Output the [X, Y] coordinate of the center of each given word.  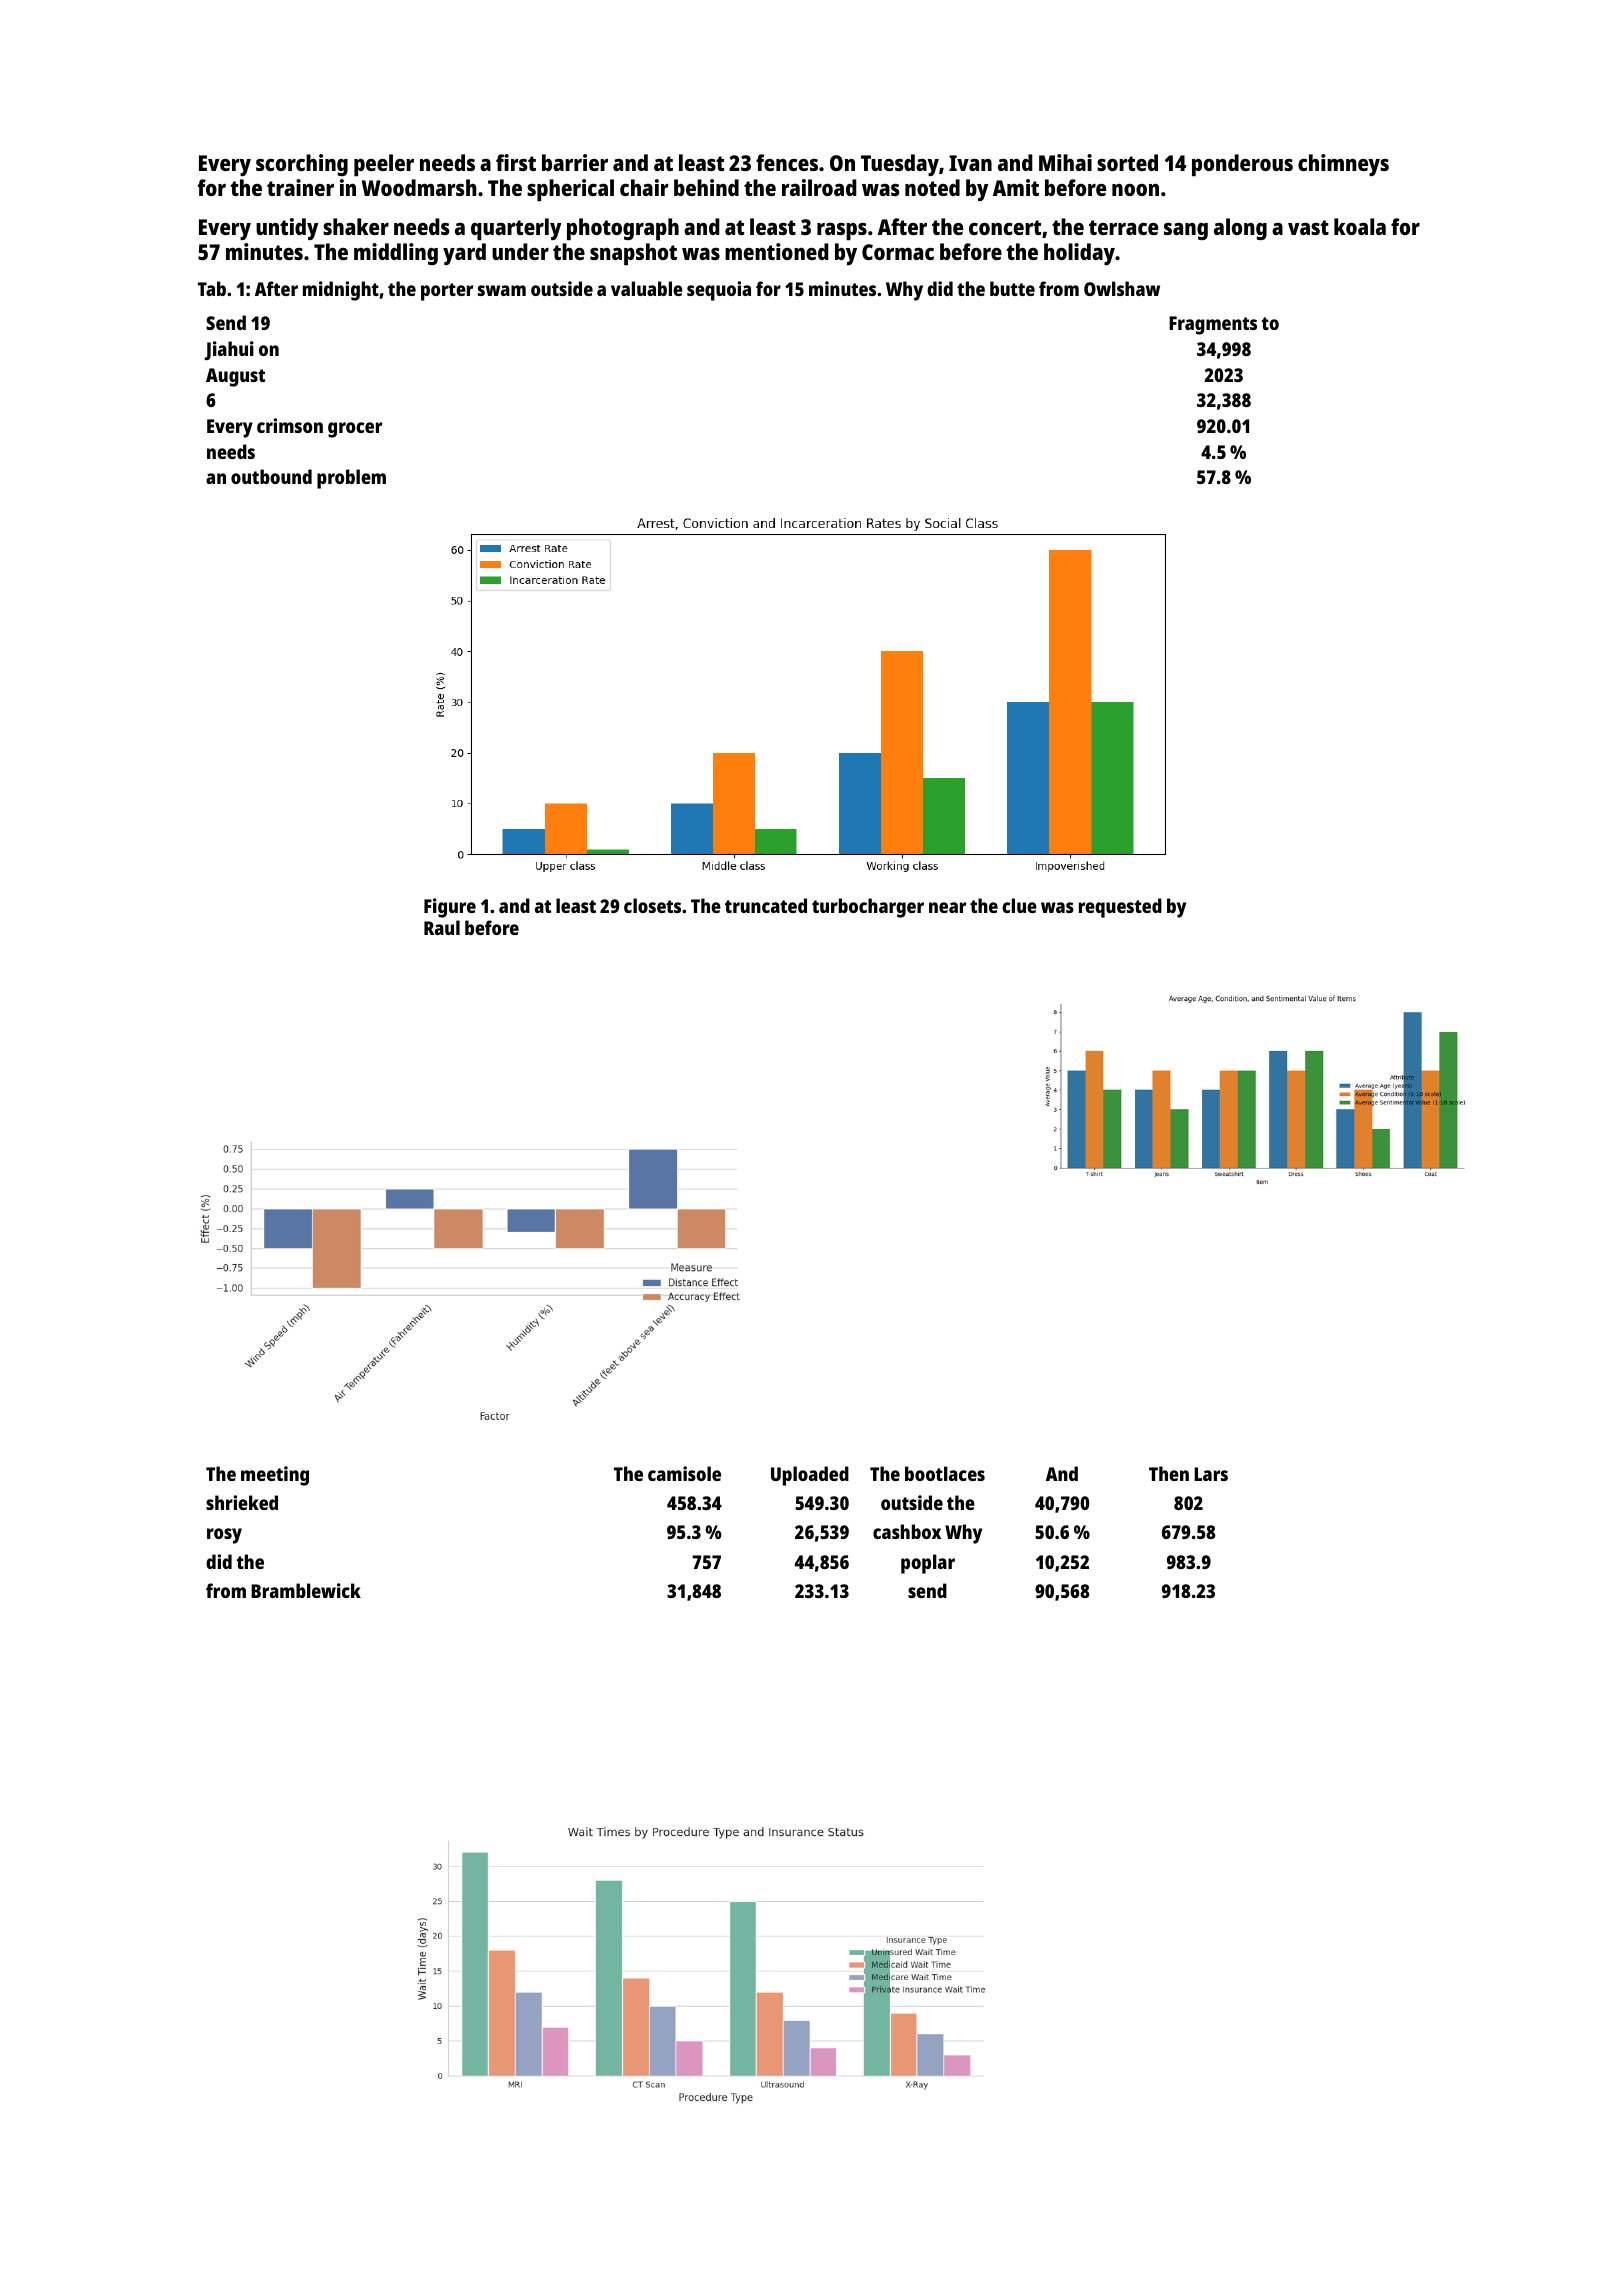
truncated [766, 905]
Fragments [1213, 325]
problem [351, 479]
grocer [355, 430]
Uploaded [810, 1476]
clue [1019, 905]
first [516, 162]
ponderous [1242, 165]
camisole [684, 1473]
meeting [275, 1476]
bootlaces [945, 1473]
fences [787, 162]
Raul [442, 927]
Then [1169, 1473]
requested [1120, 908]
